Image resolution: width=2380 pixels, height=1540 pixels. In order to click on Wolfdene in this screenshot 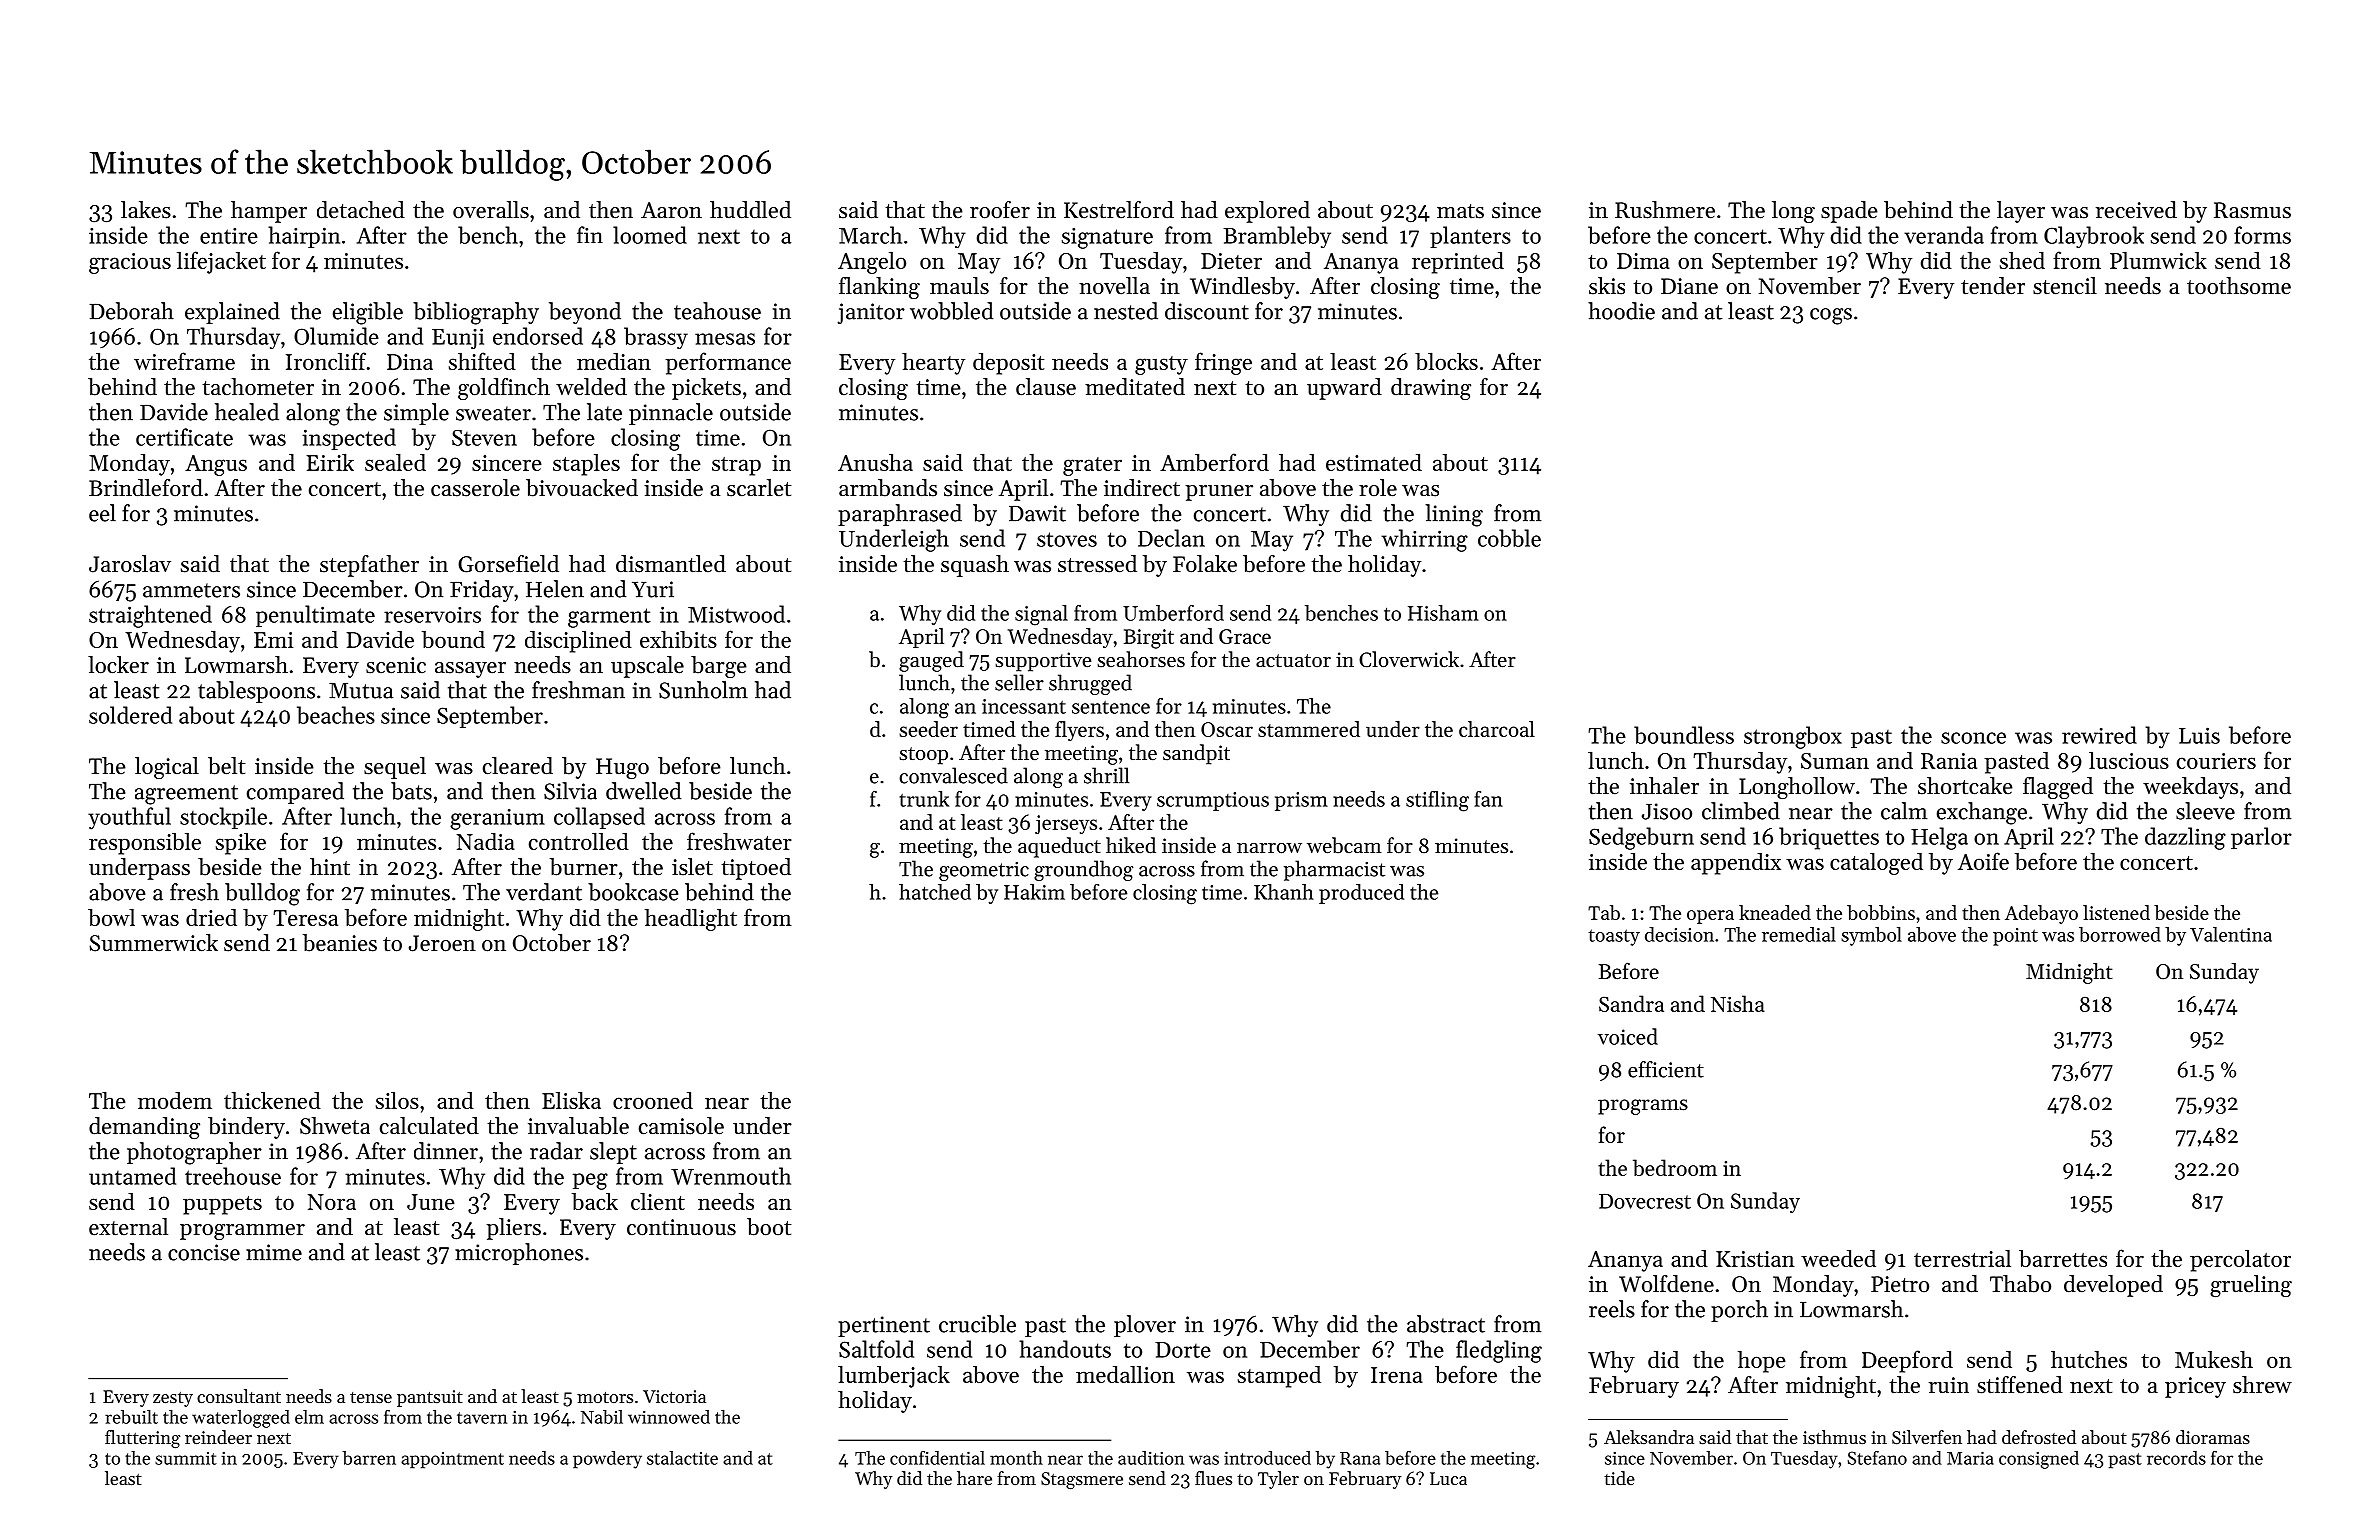, I will do `click(1666, 1284)`.
